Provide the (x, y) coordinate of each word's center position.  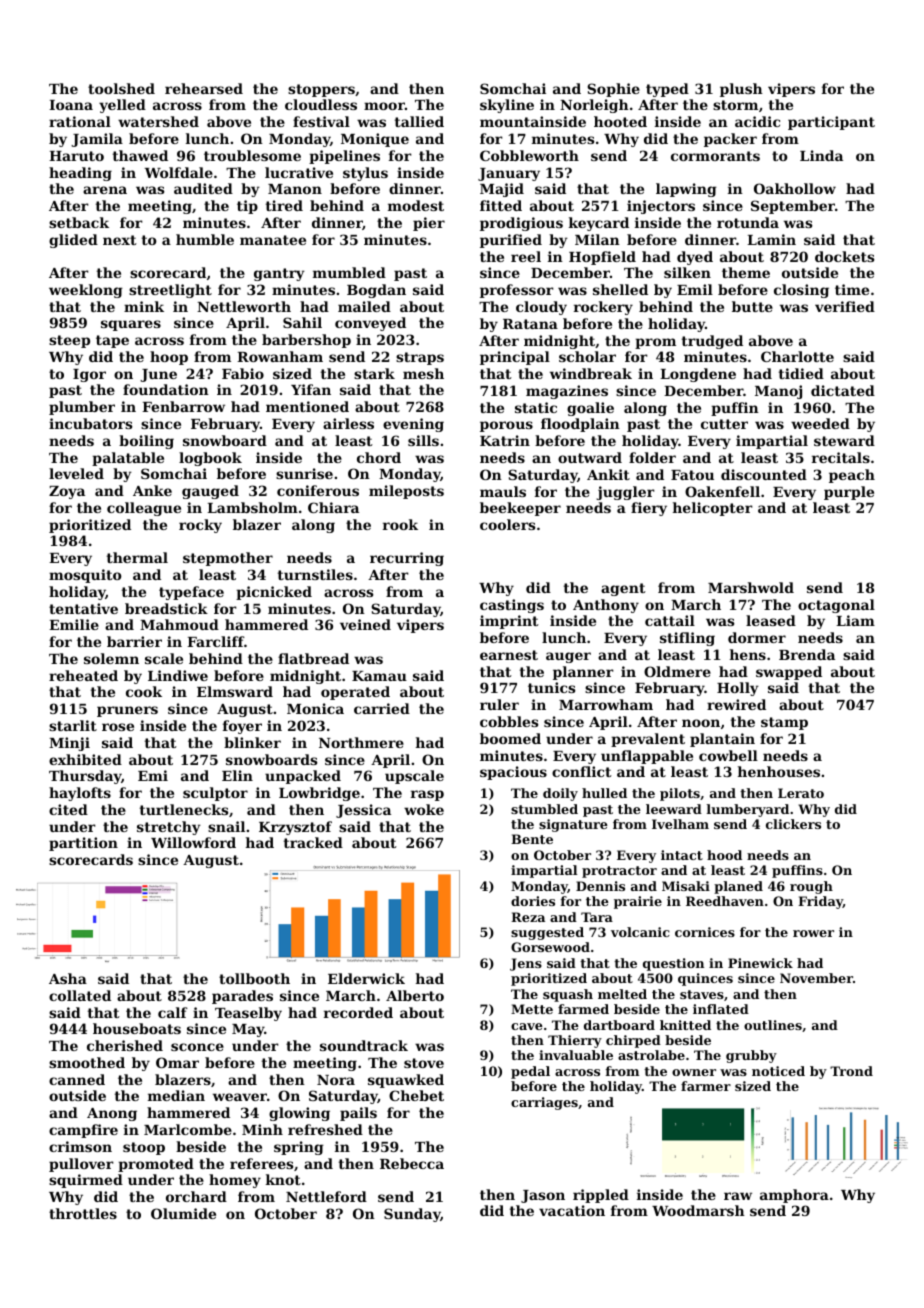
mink (144, 306)
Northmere (361, 742)
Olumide (183, 1213)
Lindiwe (178, 675)
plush (741, 90)
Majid (502, 190)
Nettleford (326, 1196)
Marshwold (751, 587)
